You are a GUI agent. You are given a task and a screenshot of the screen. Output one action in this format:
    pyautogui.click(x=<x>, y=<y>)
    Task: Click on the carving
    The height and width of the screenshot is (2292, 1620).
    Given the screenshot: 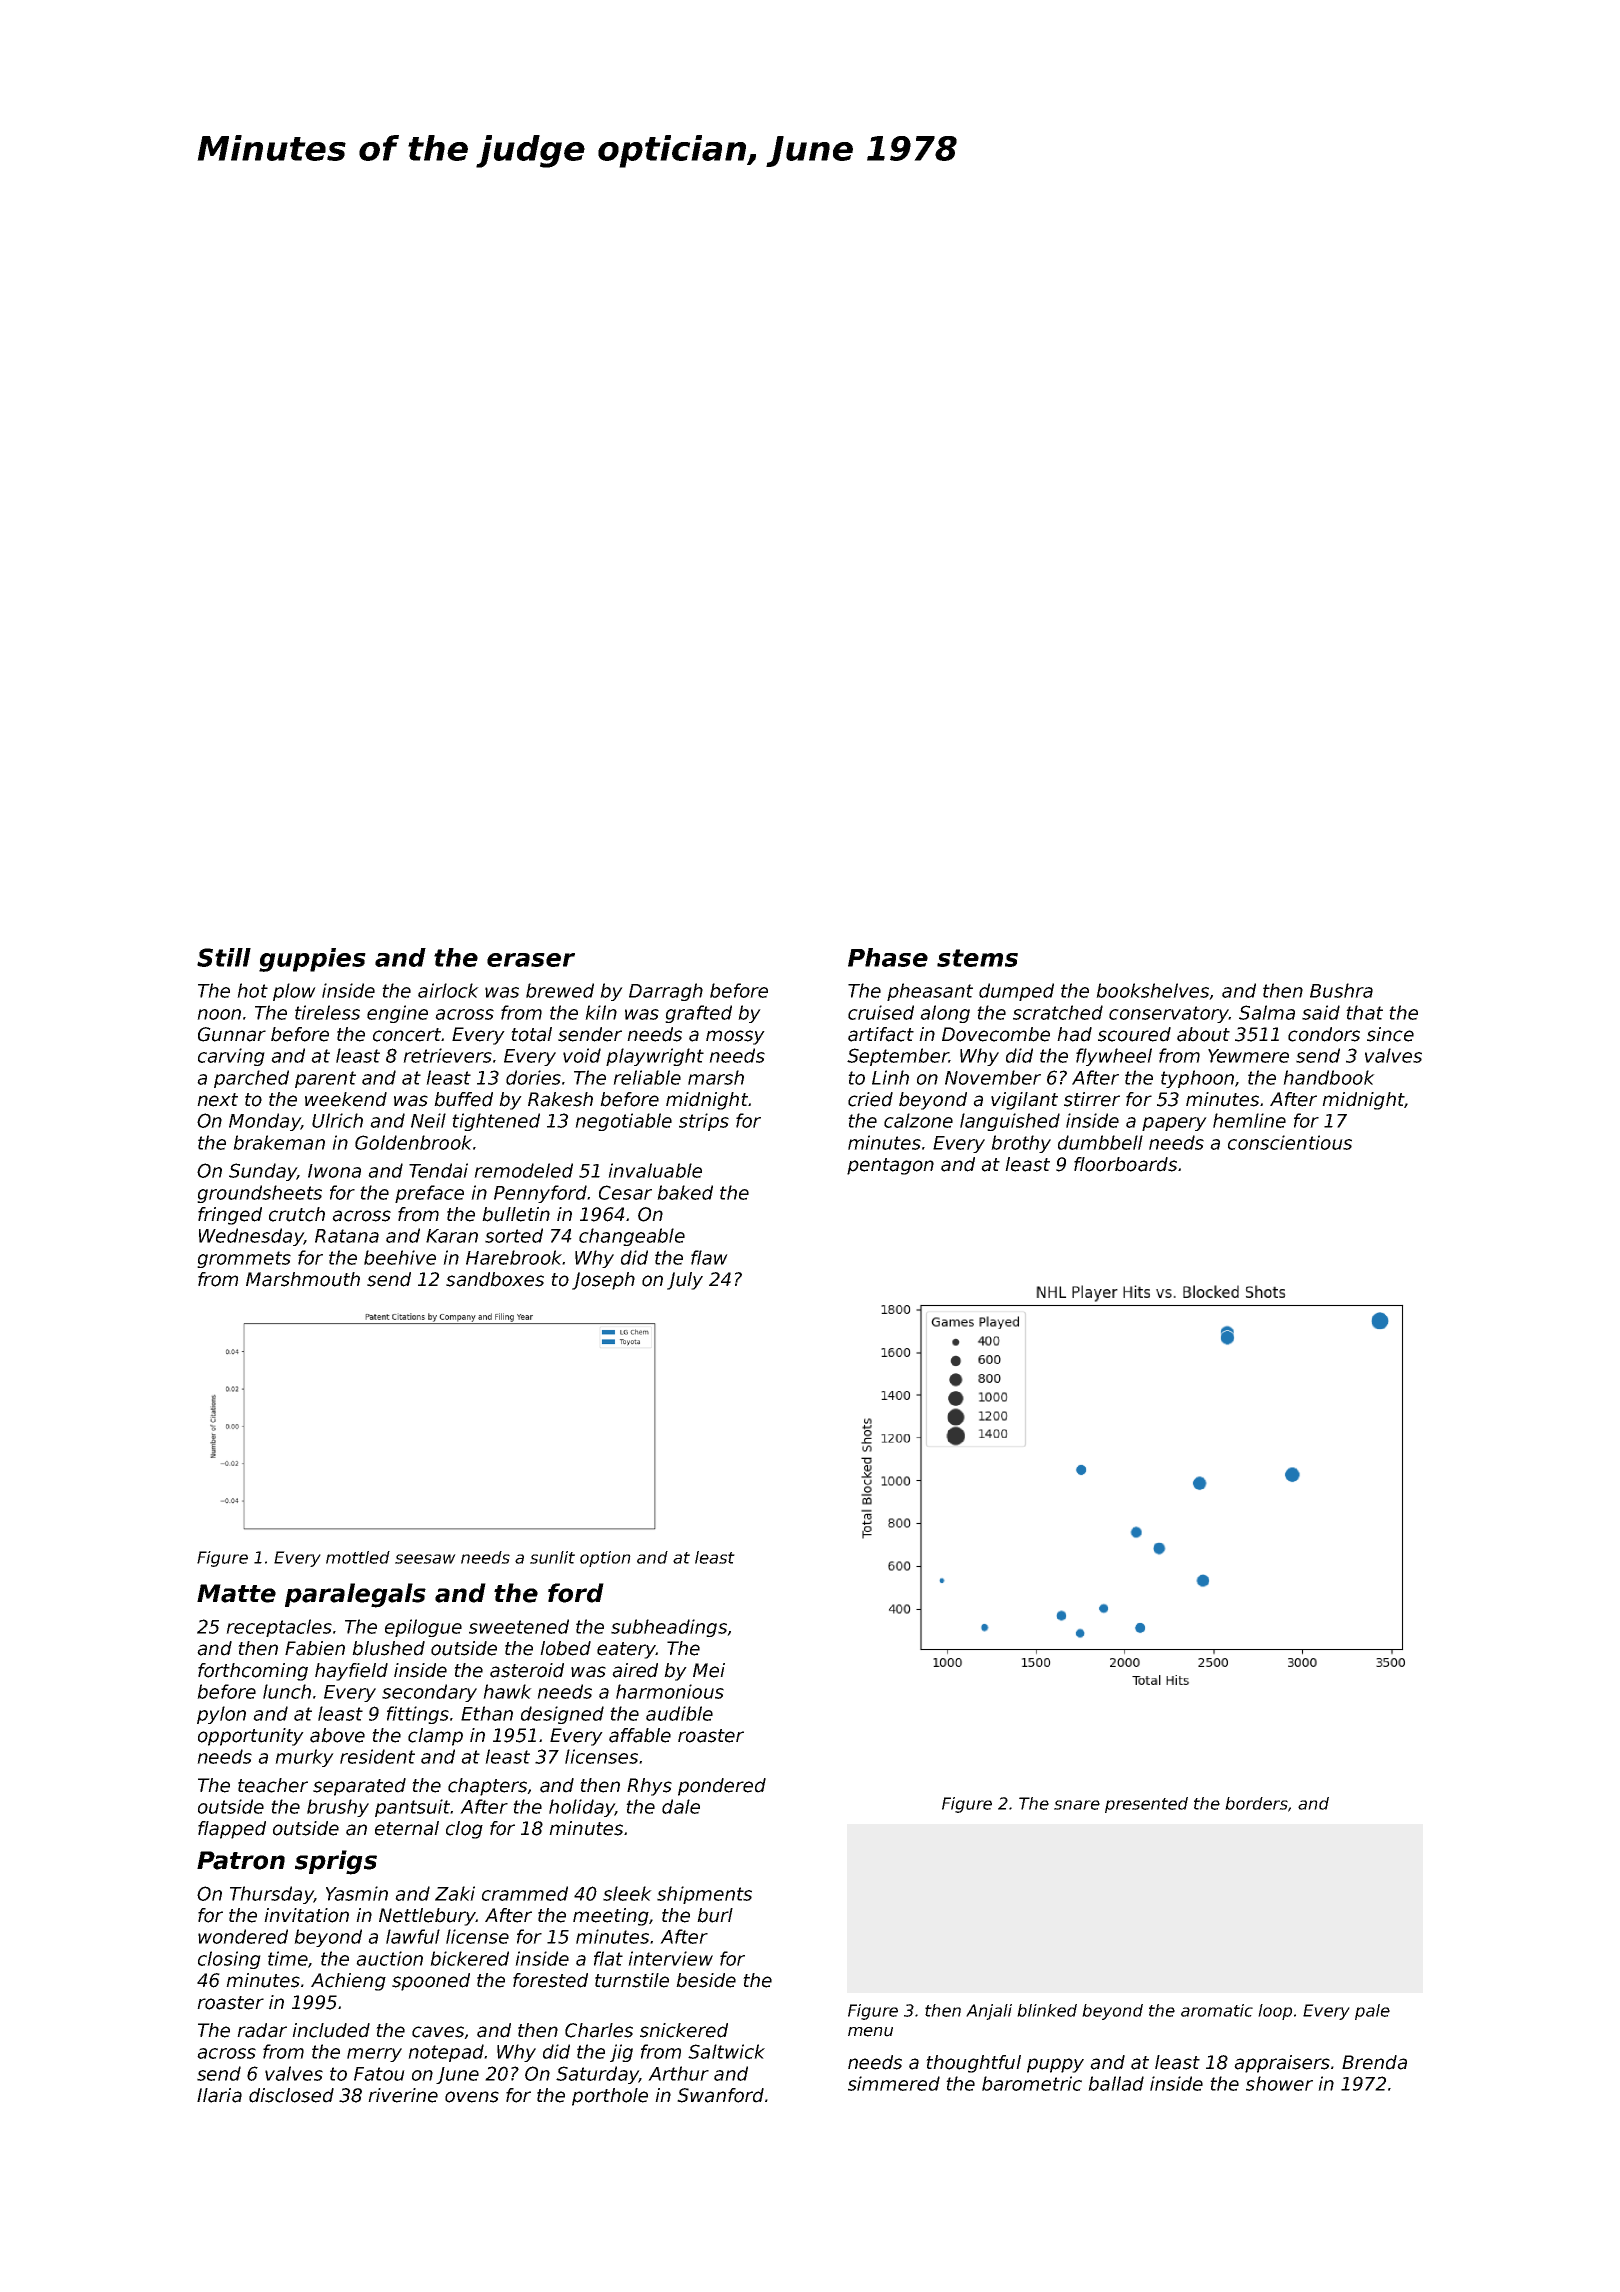 What is the action you would take?
    pyautogui.click(x=231, y=1057)
